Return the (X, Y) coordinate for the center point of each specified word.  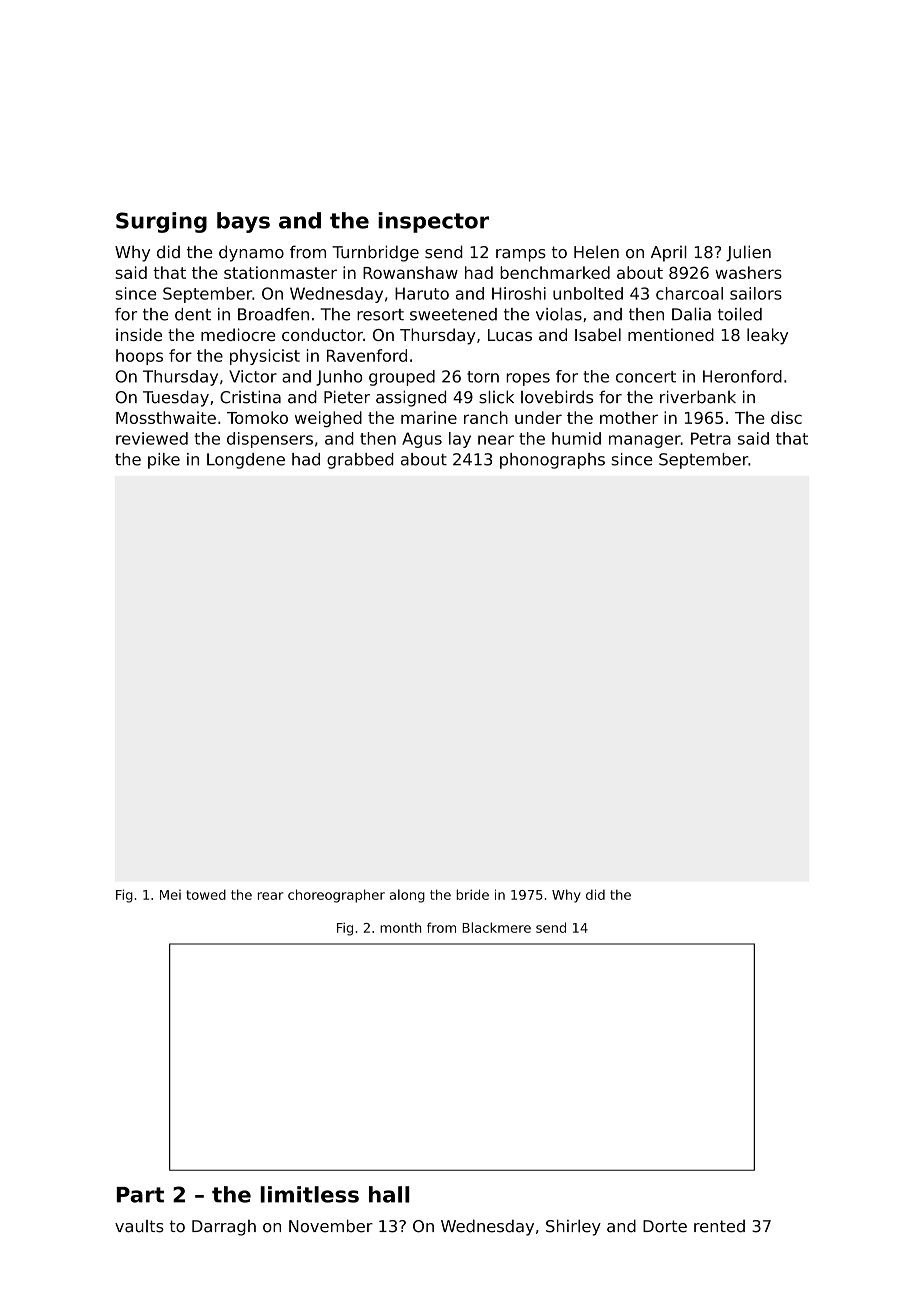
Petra (711, 438)
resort (380, 315)
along (407, 896)
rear (270, 896)
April (669, 253)
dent (193, 314)
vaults (139, 1226)
